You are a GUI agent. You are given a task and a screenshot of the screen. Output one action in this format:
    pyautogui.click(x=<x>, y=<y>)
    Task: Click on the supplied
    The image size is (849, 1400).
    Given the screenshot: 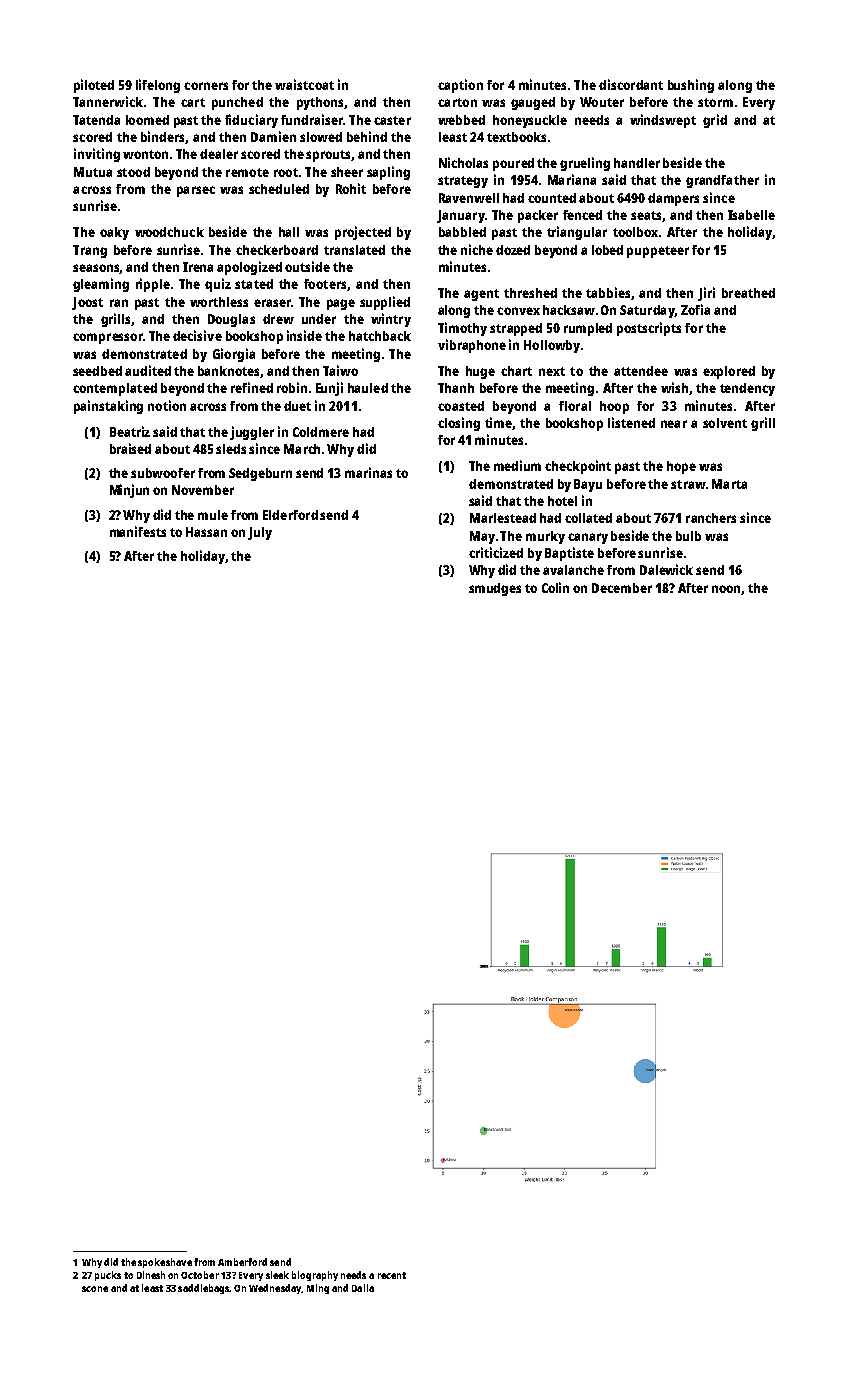 What is the action you would take?
    pyautogui.click(x=385, y=303)
